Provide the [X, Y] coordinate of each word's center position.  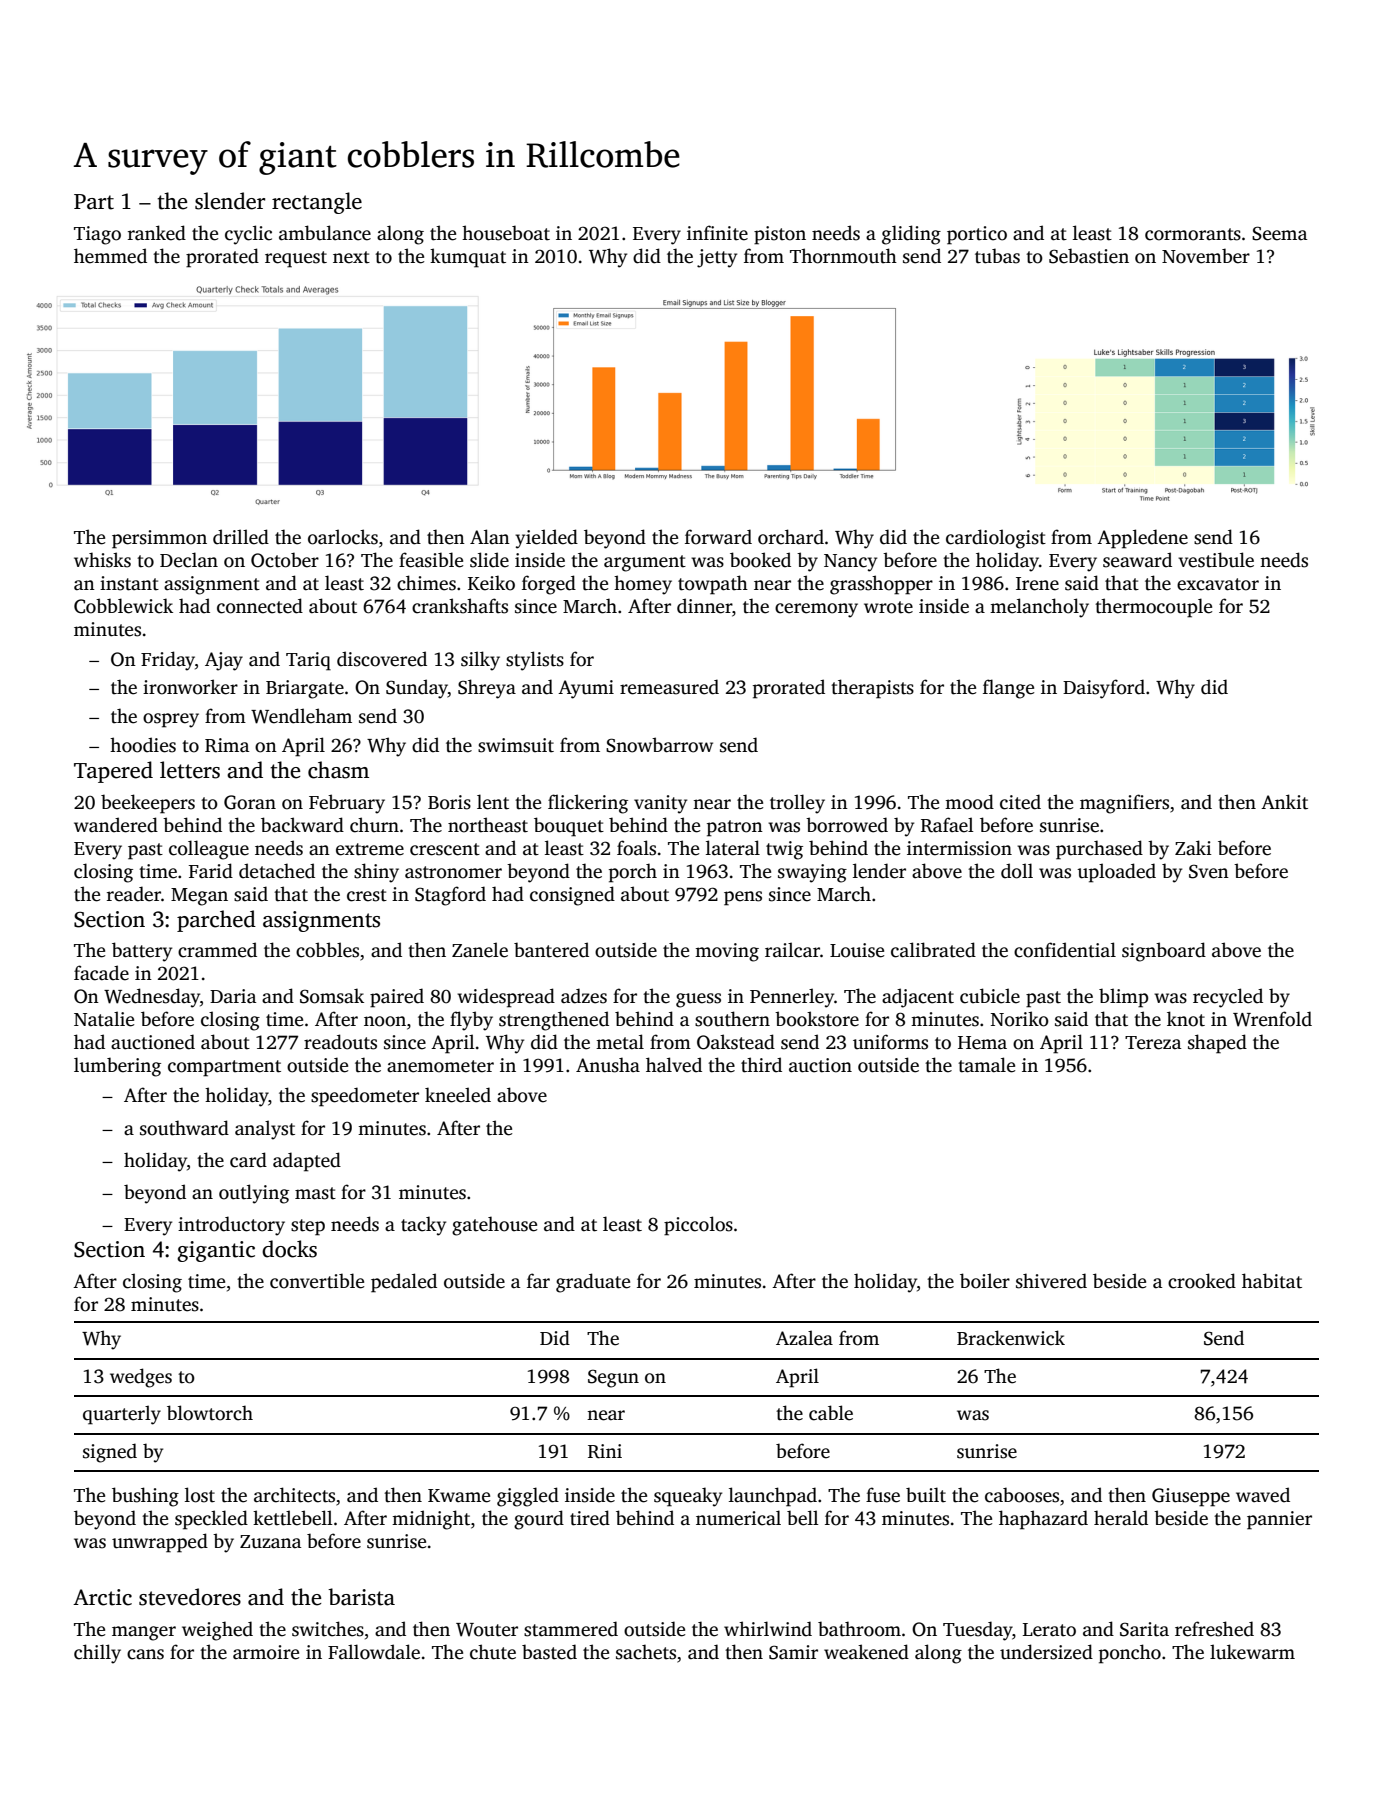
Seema [1279, 233]
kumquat [468, 258]
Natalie [104, 1019]
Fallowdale [374, 1652]
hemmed [110, 256]
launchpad [773, 1497]
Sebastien [1089, 256]
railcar [792, 950]
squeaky [688, 1497]
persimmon [159, 539]
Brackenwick [1011, 1338]
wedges [141, 1378]
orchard [791, 537]
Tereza [1153, 1043]
